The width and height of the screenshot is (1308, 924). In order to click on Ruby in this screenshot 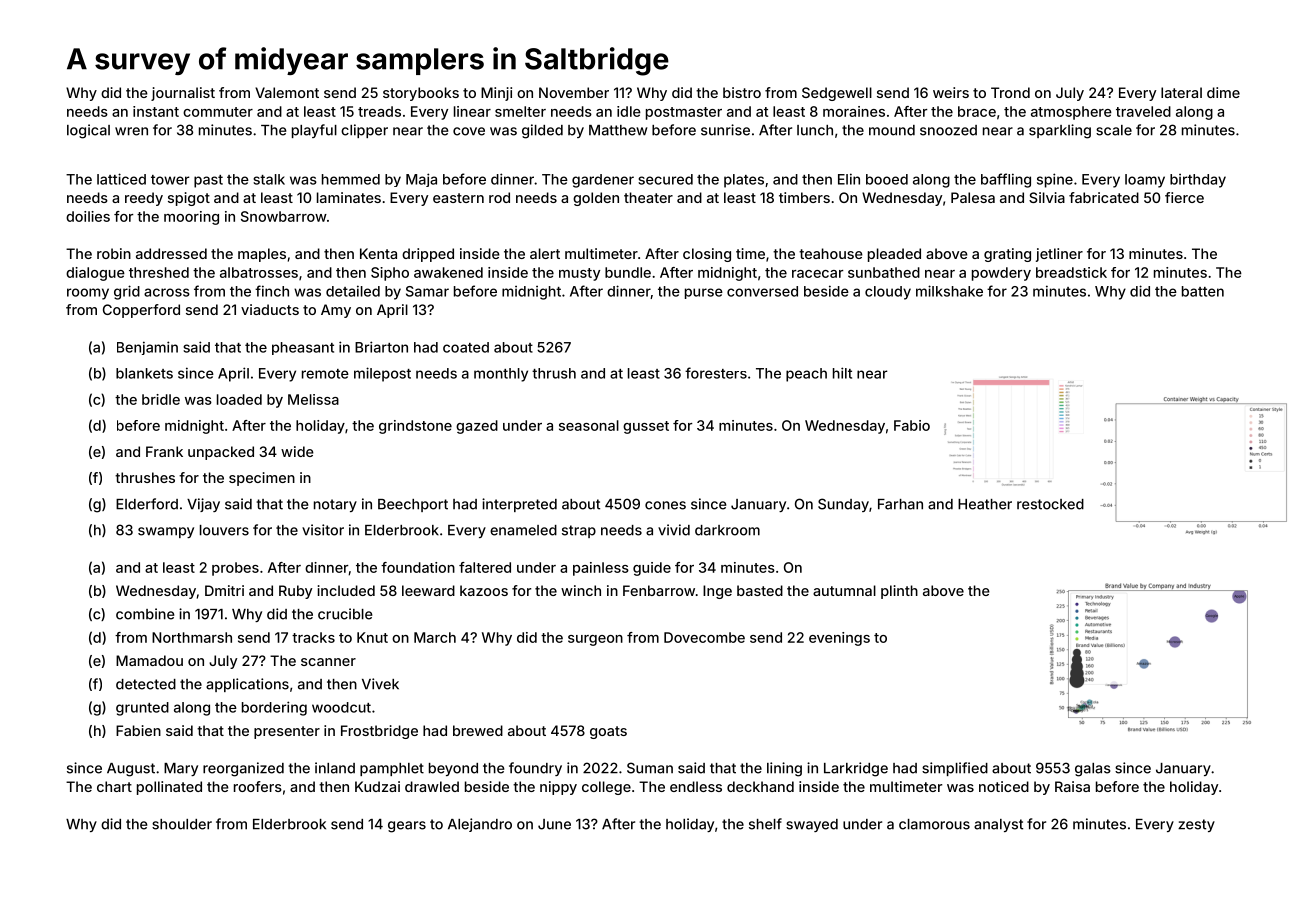, I will do `click(295, 592)`.
